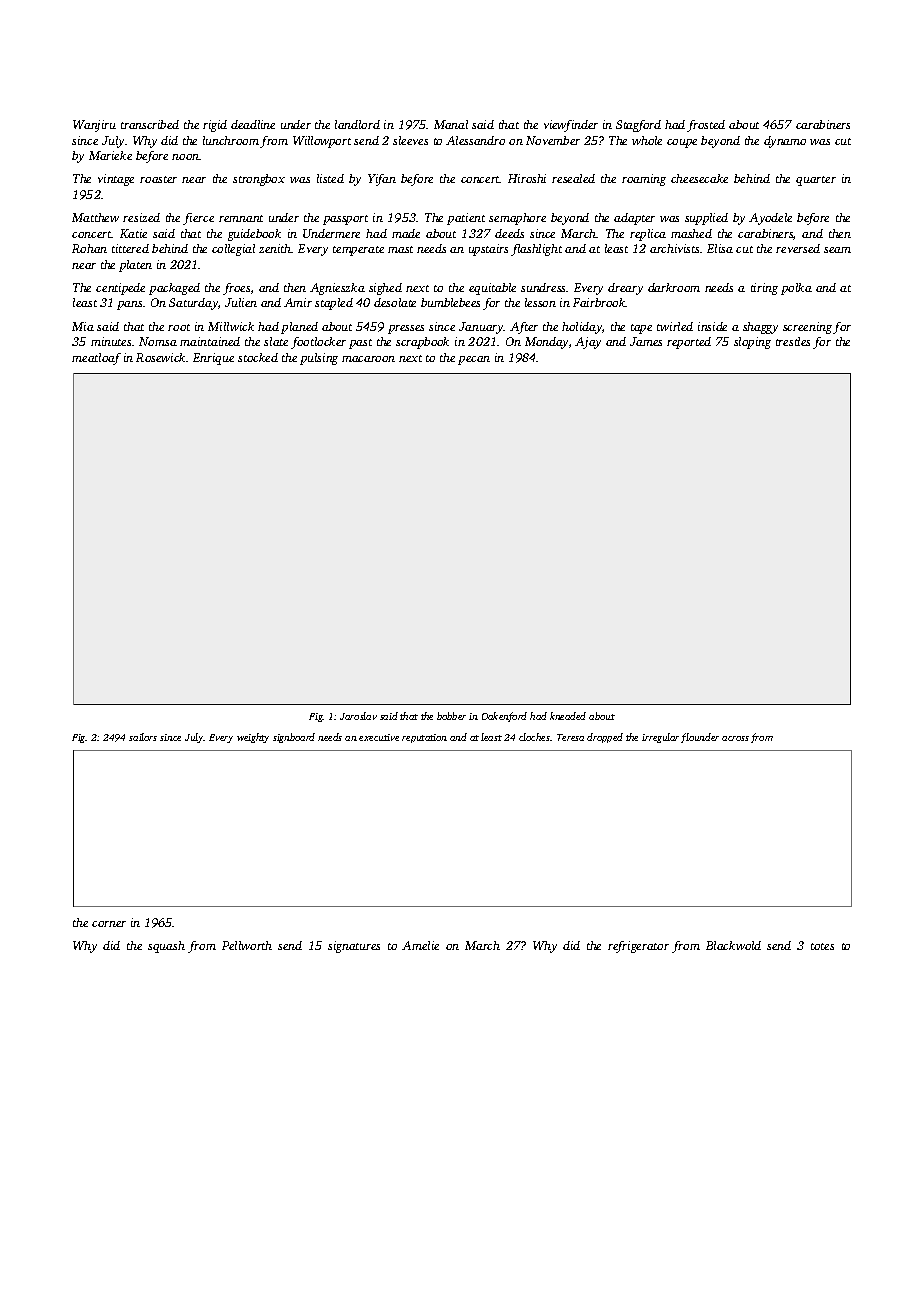  Describe the element at coordinates (253, 738) in the screenshot. I see `weighty` at that location.
